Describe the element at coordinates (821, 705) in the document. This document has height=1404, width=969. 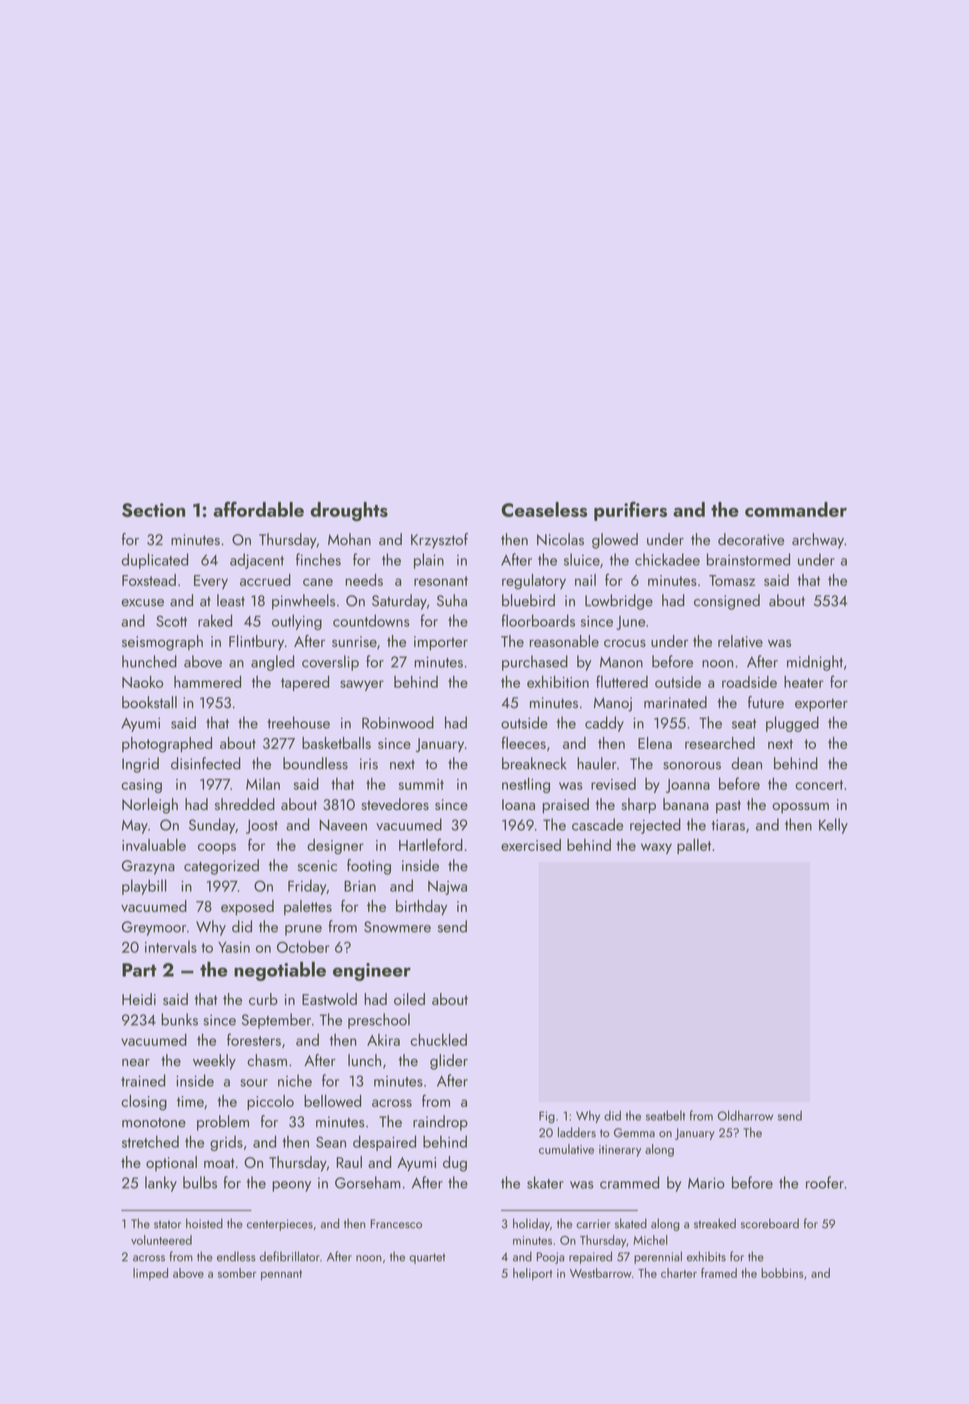
I see `exporter` at that location.
